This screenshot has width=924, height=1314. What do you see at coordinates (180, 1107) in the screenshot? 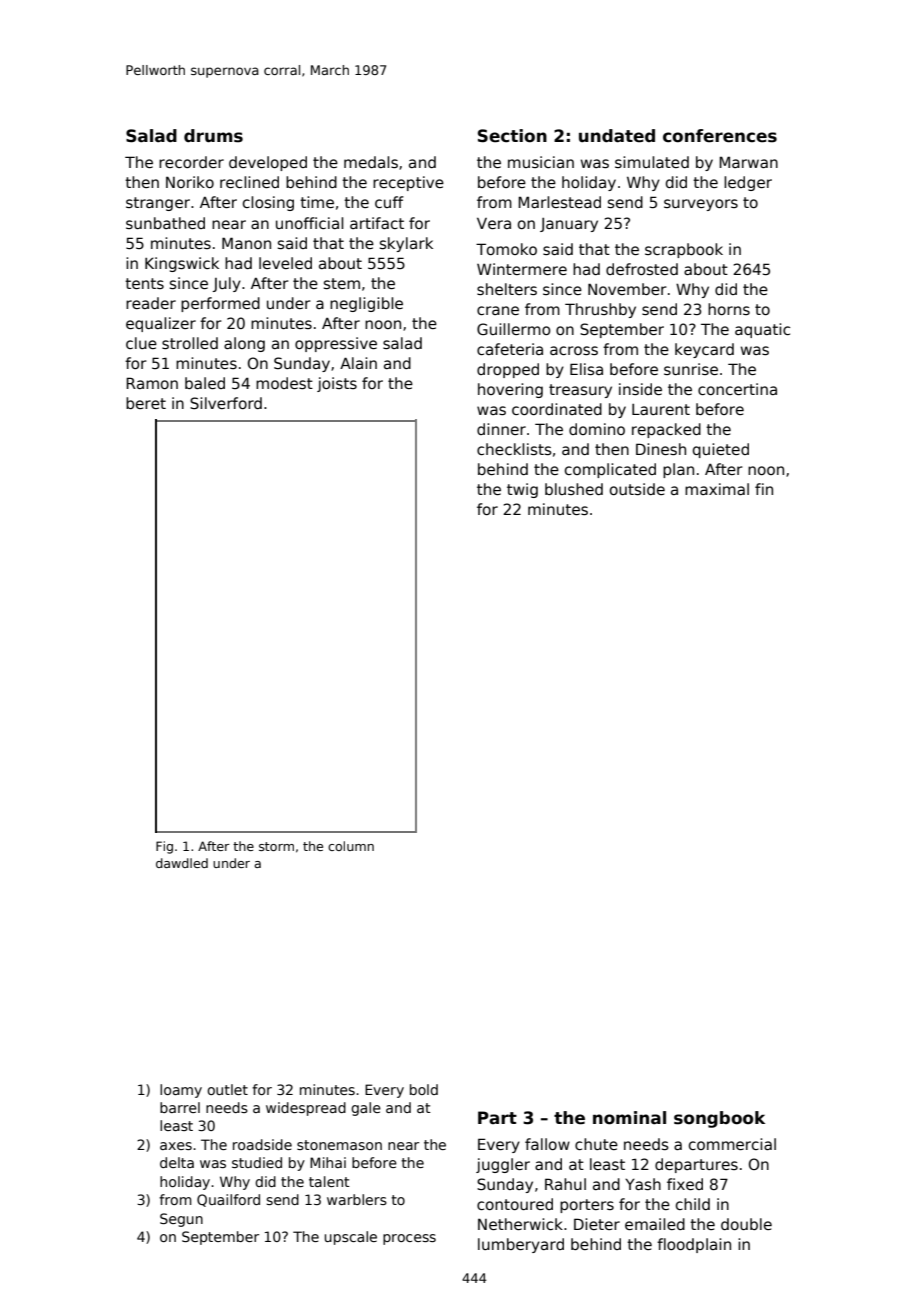
I see `barrel` at bounding box center [180, 1107].
